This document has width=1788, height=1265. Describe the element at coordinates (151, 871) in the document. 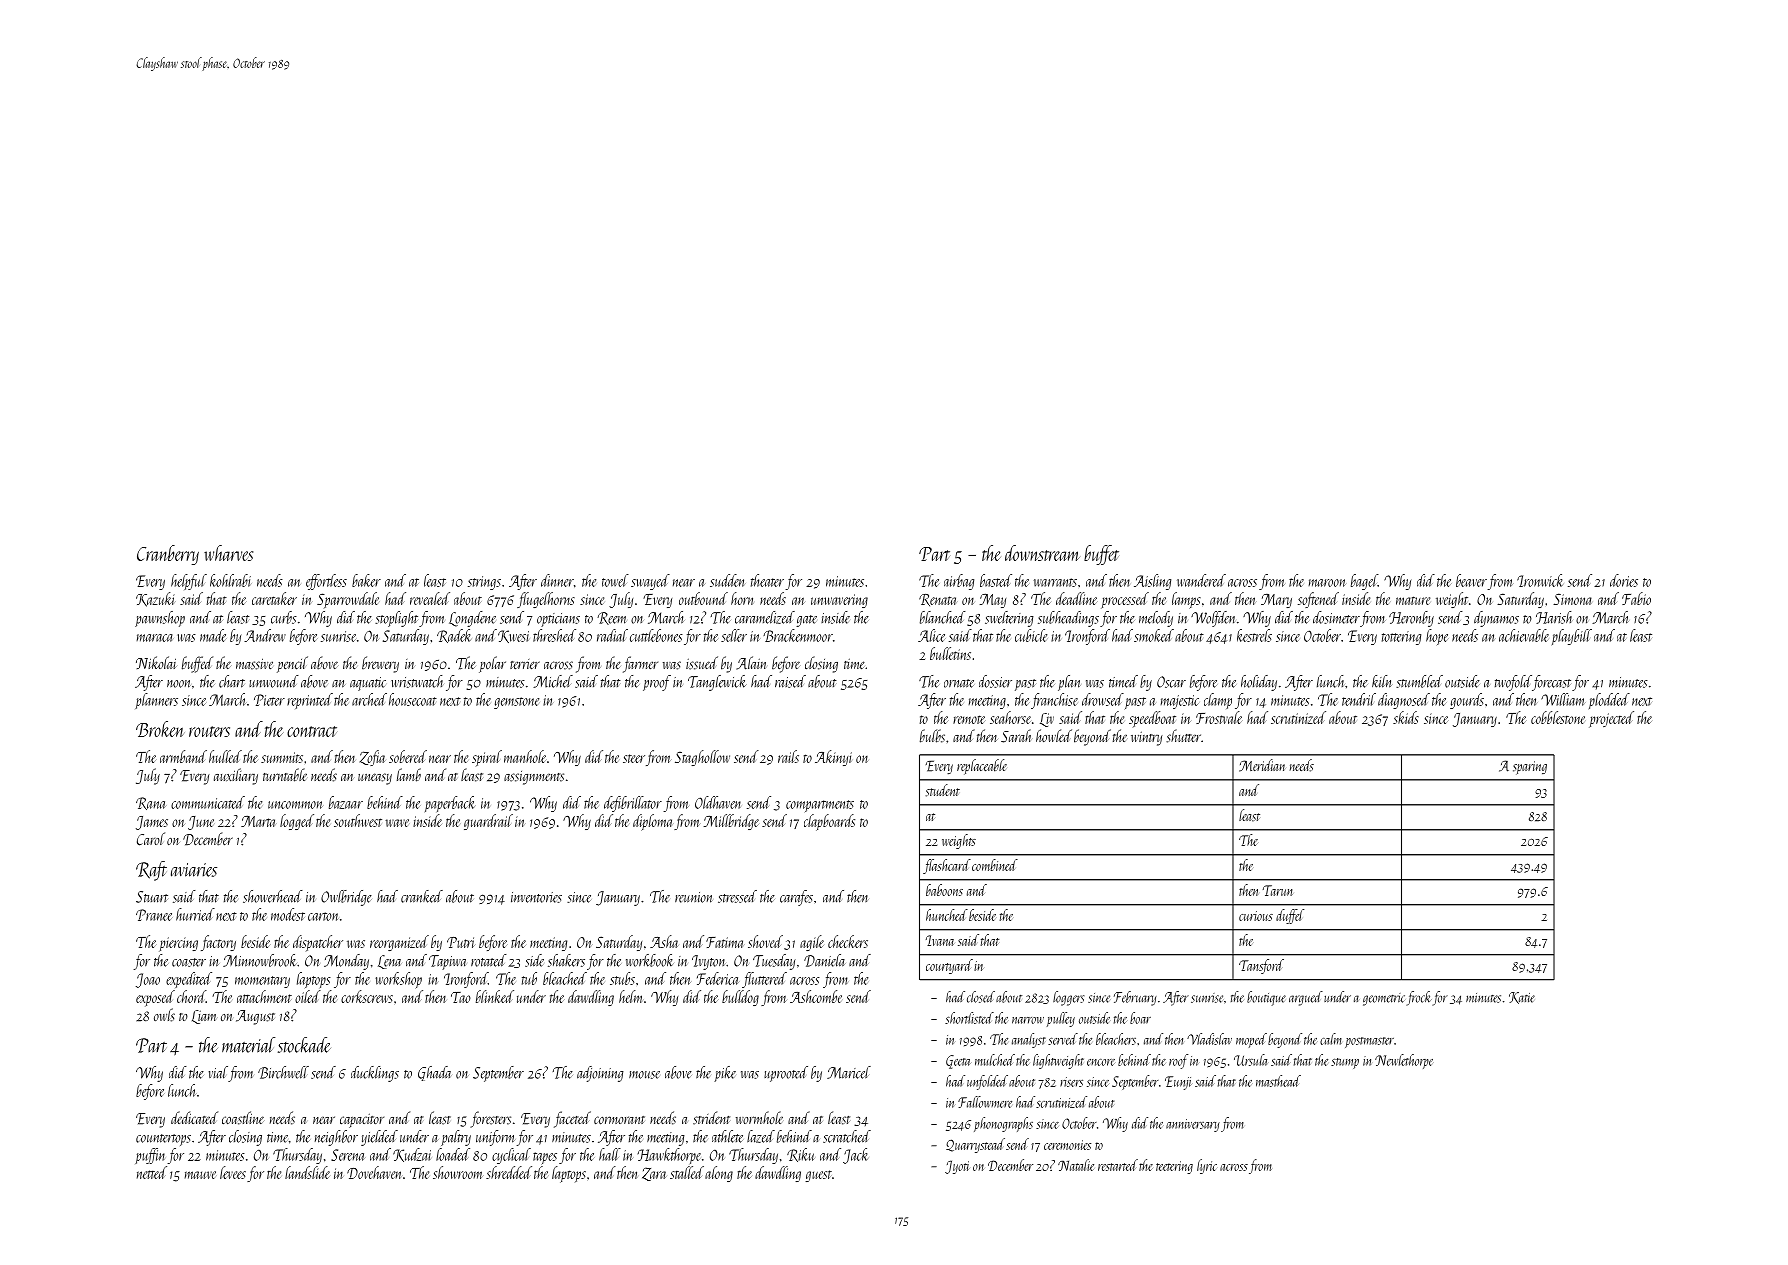

I see `Raft` at that location.
